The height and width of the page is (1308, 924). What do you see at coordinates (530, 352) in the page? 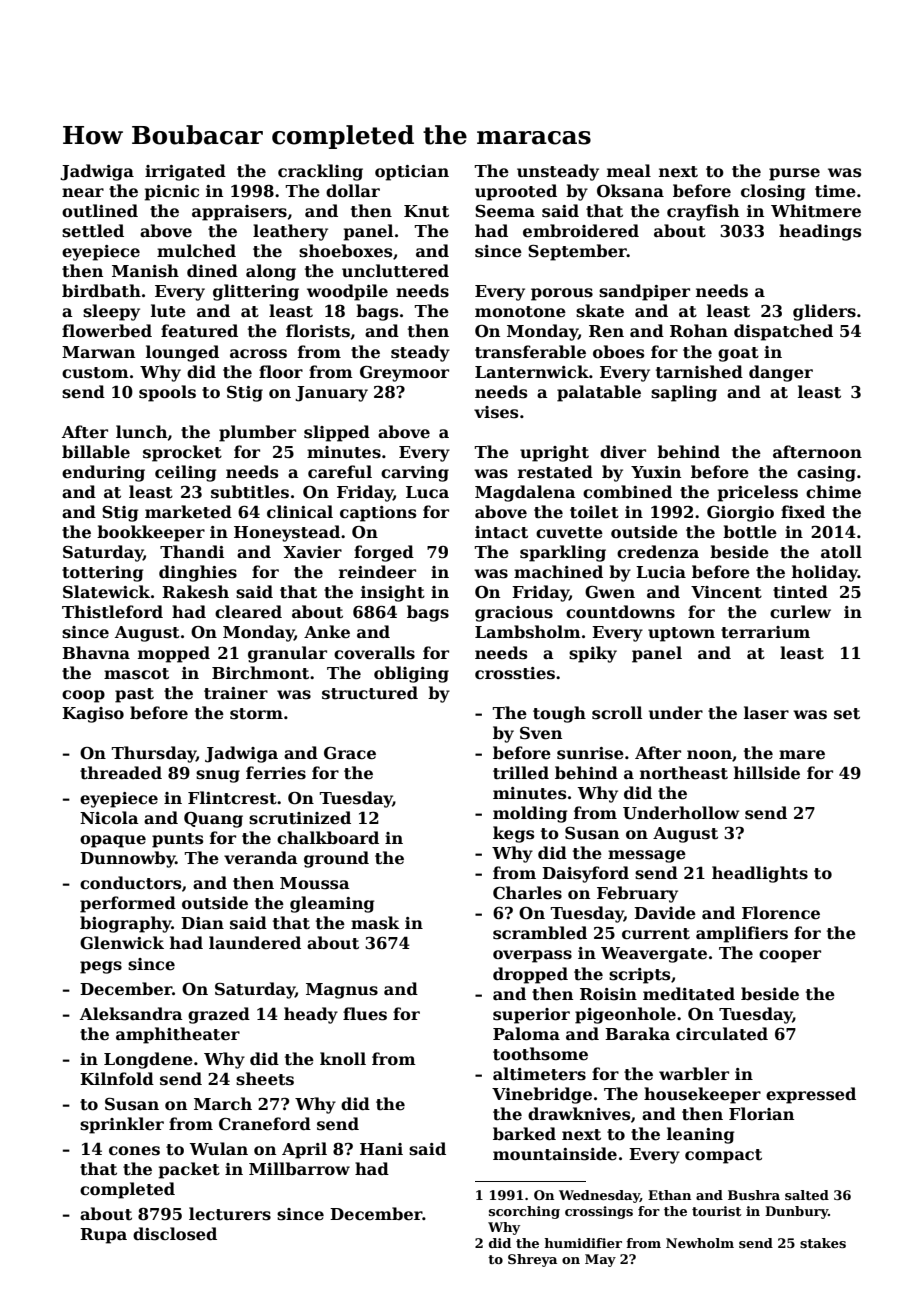
I see `transferable` at bounding box center [530, 352].
